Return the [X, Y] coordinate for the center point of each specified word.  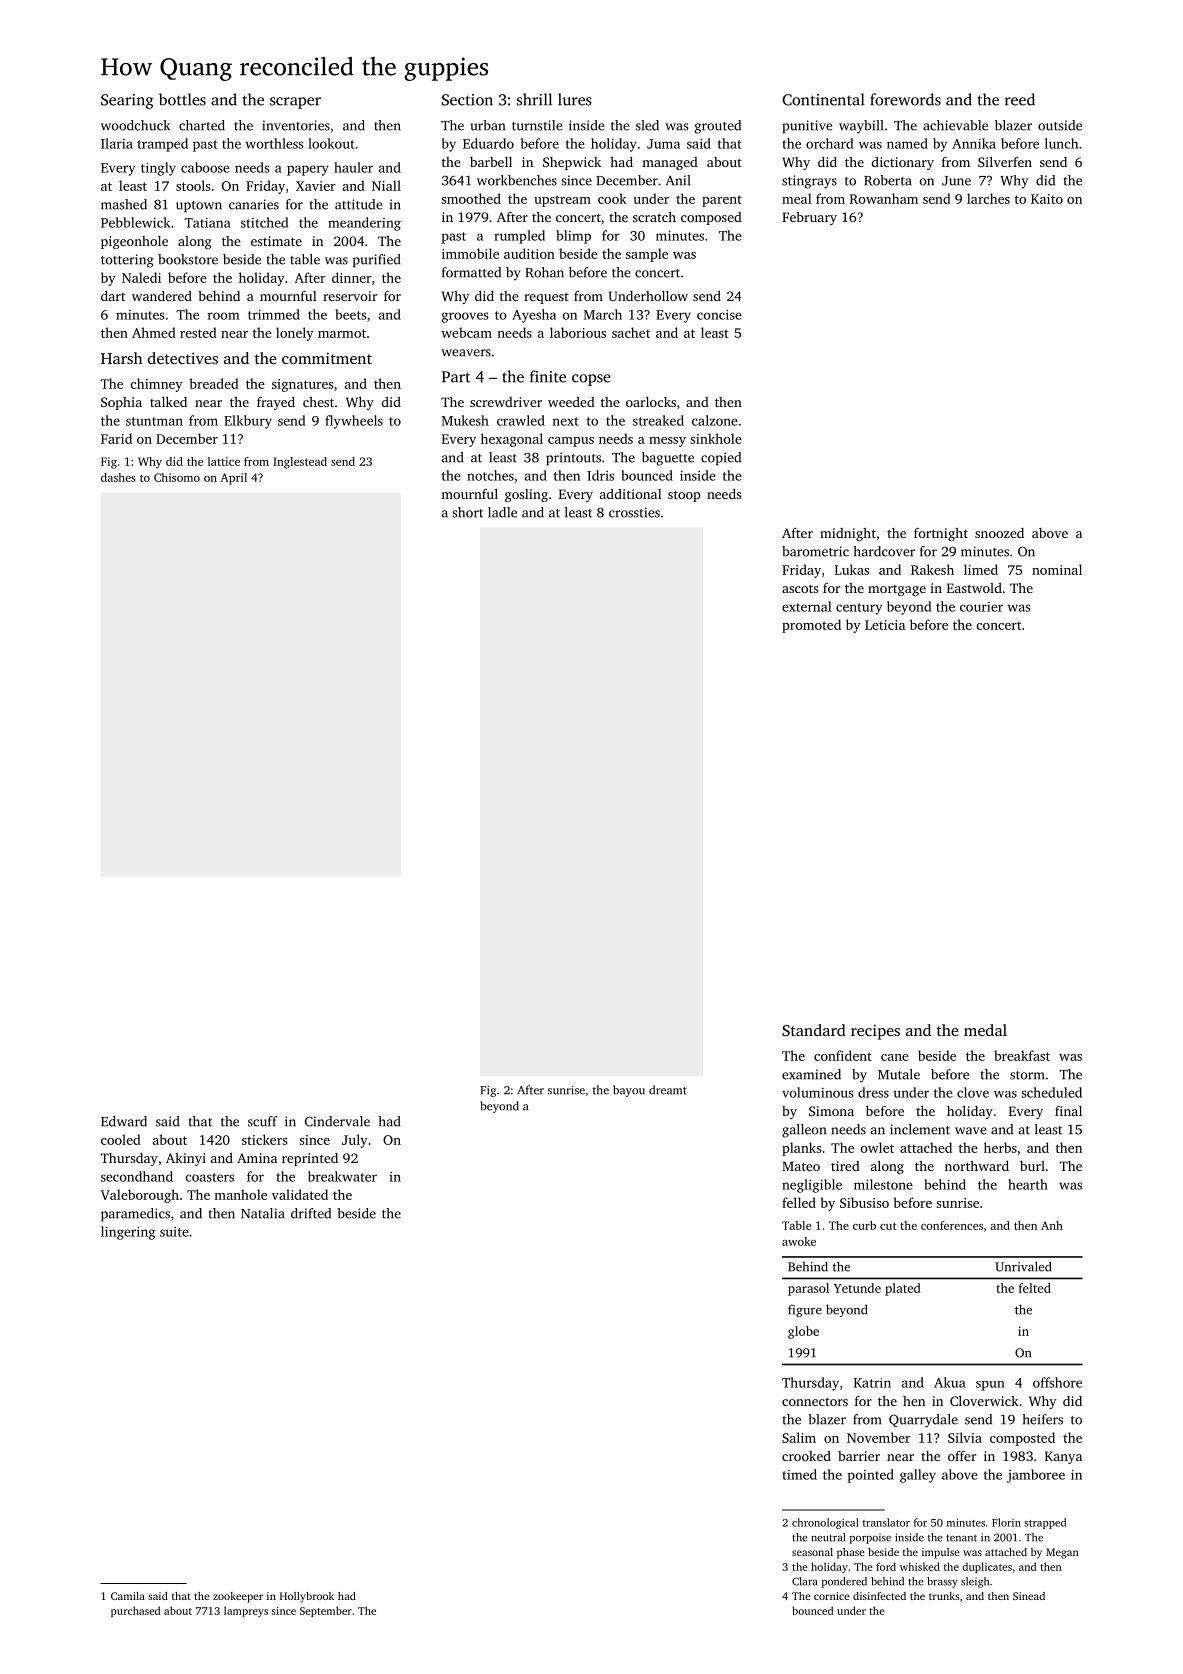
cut [888, 1226]
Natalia [263, 1213]
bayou [629, 1091]
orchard [829, 143]
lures [575, 99]
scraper [295, 103]
